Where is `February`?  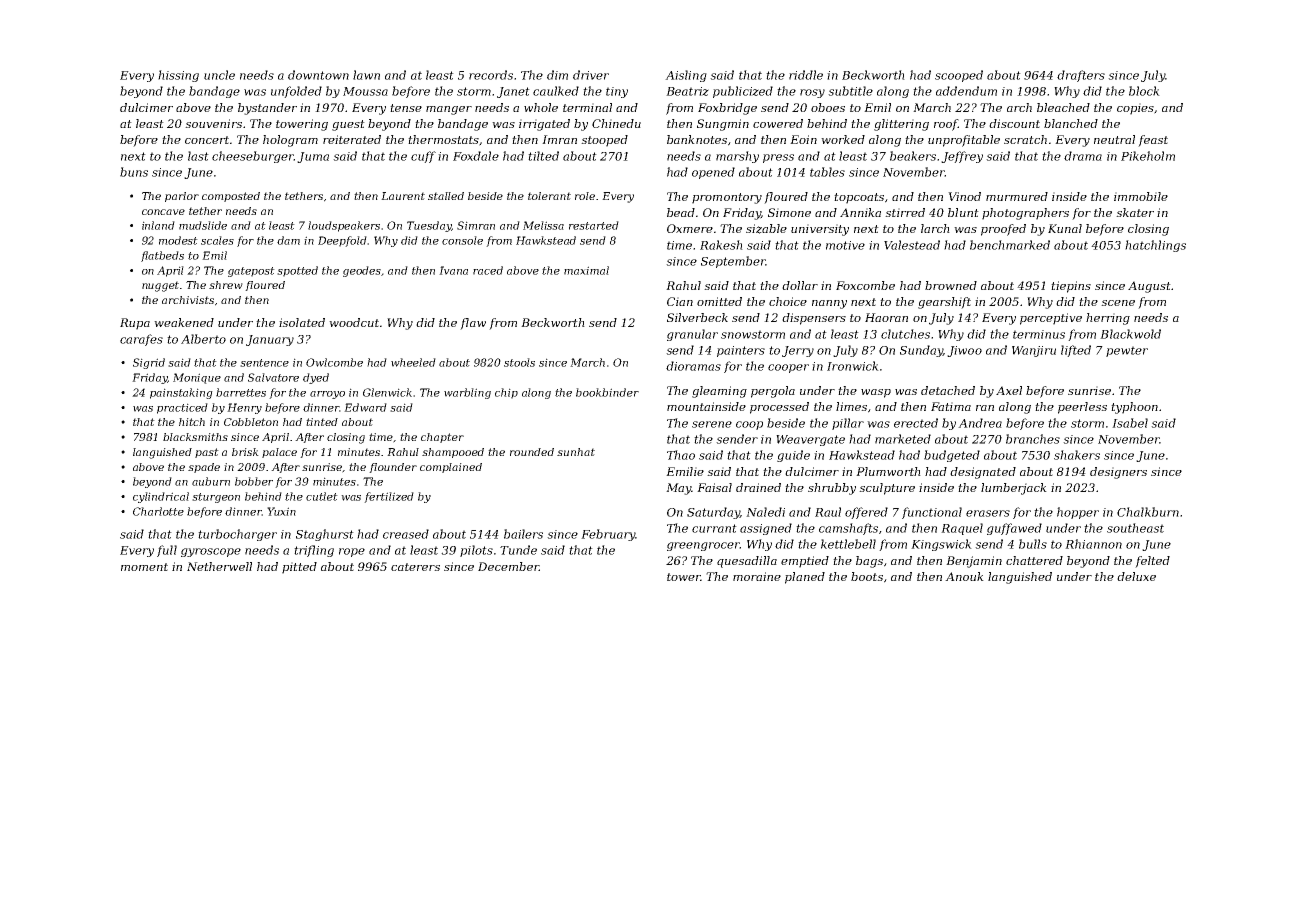
February is located at coordinates (608, 535).
